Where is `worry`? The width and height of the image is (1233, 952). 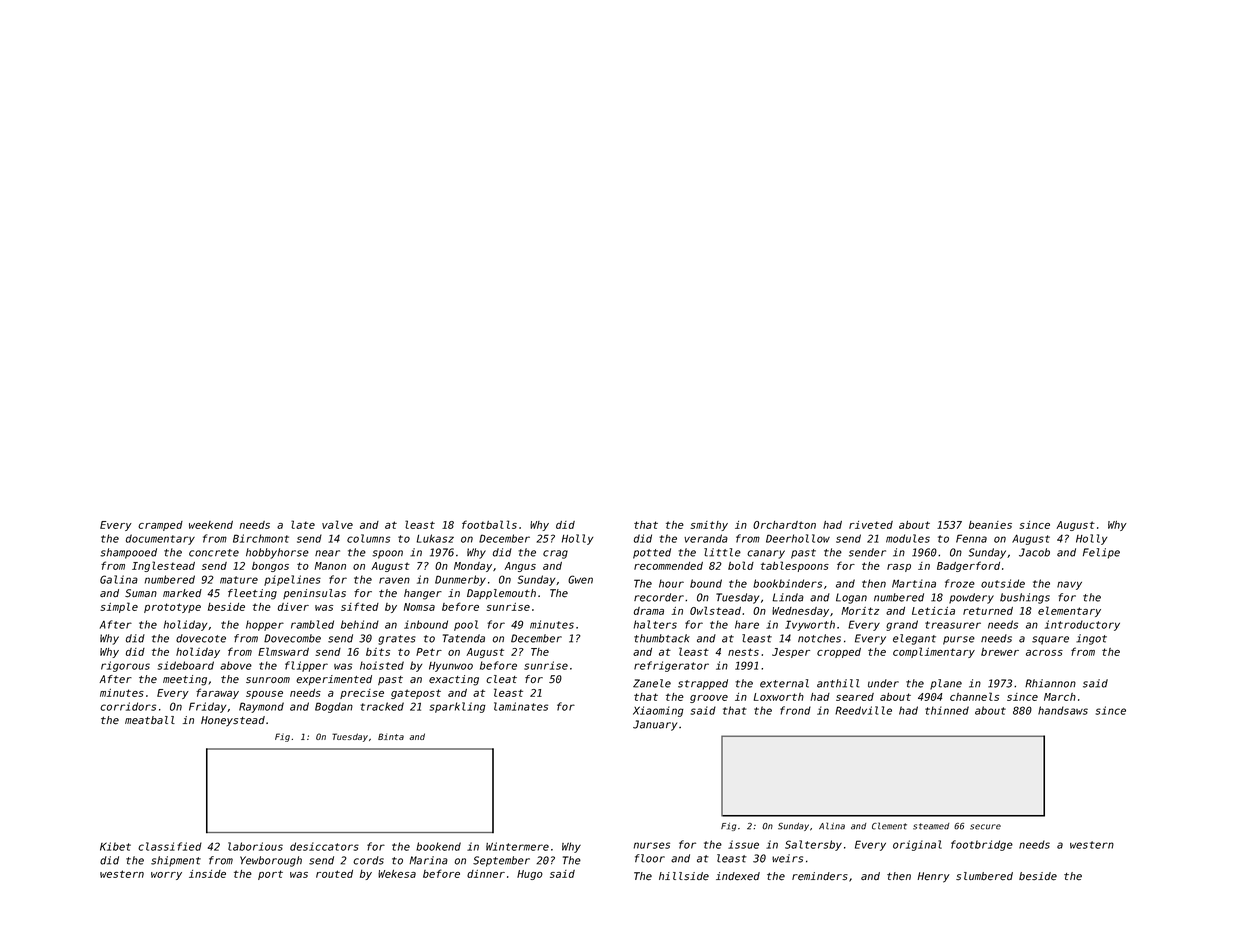 worry is located at coordinates (166, 876).
